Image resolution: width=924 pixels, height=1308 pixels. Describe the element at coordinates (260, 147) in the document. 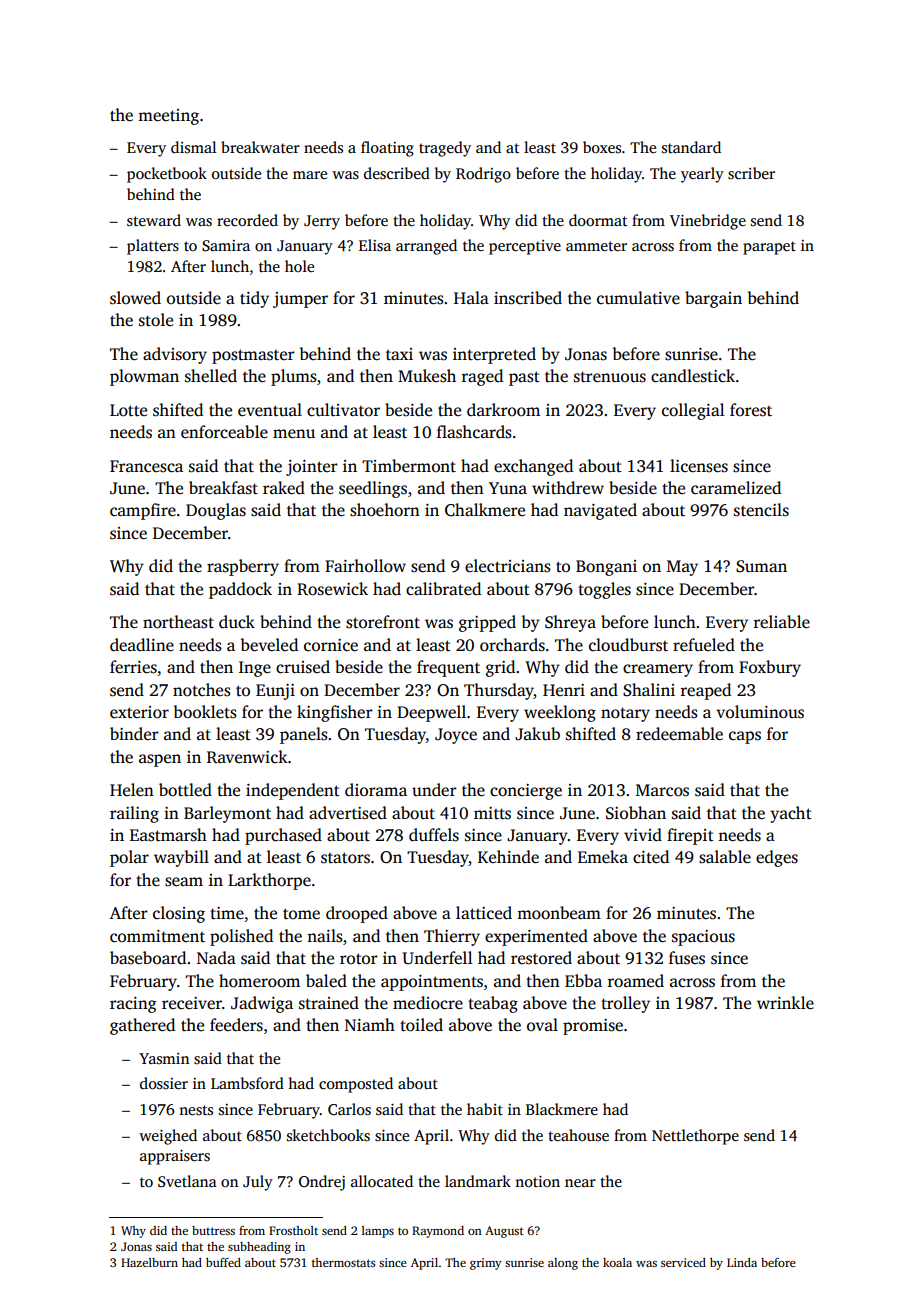

I see `breakwater` at that location.
